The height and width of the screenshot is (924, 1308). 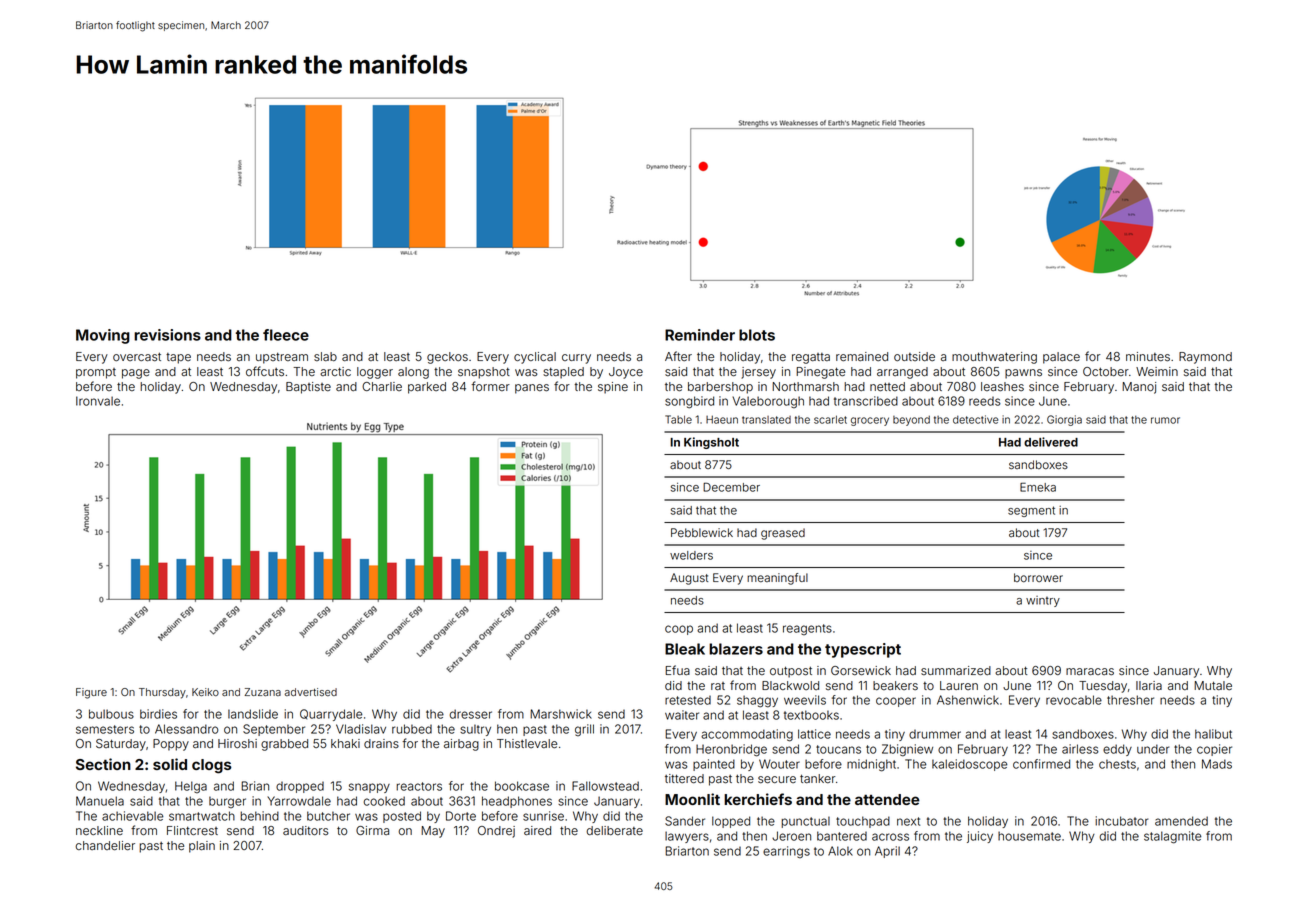 I want to click on barbershop, so click(x=720, y=388).
